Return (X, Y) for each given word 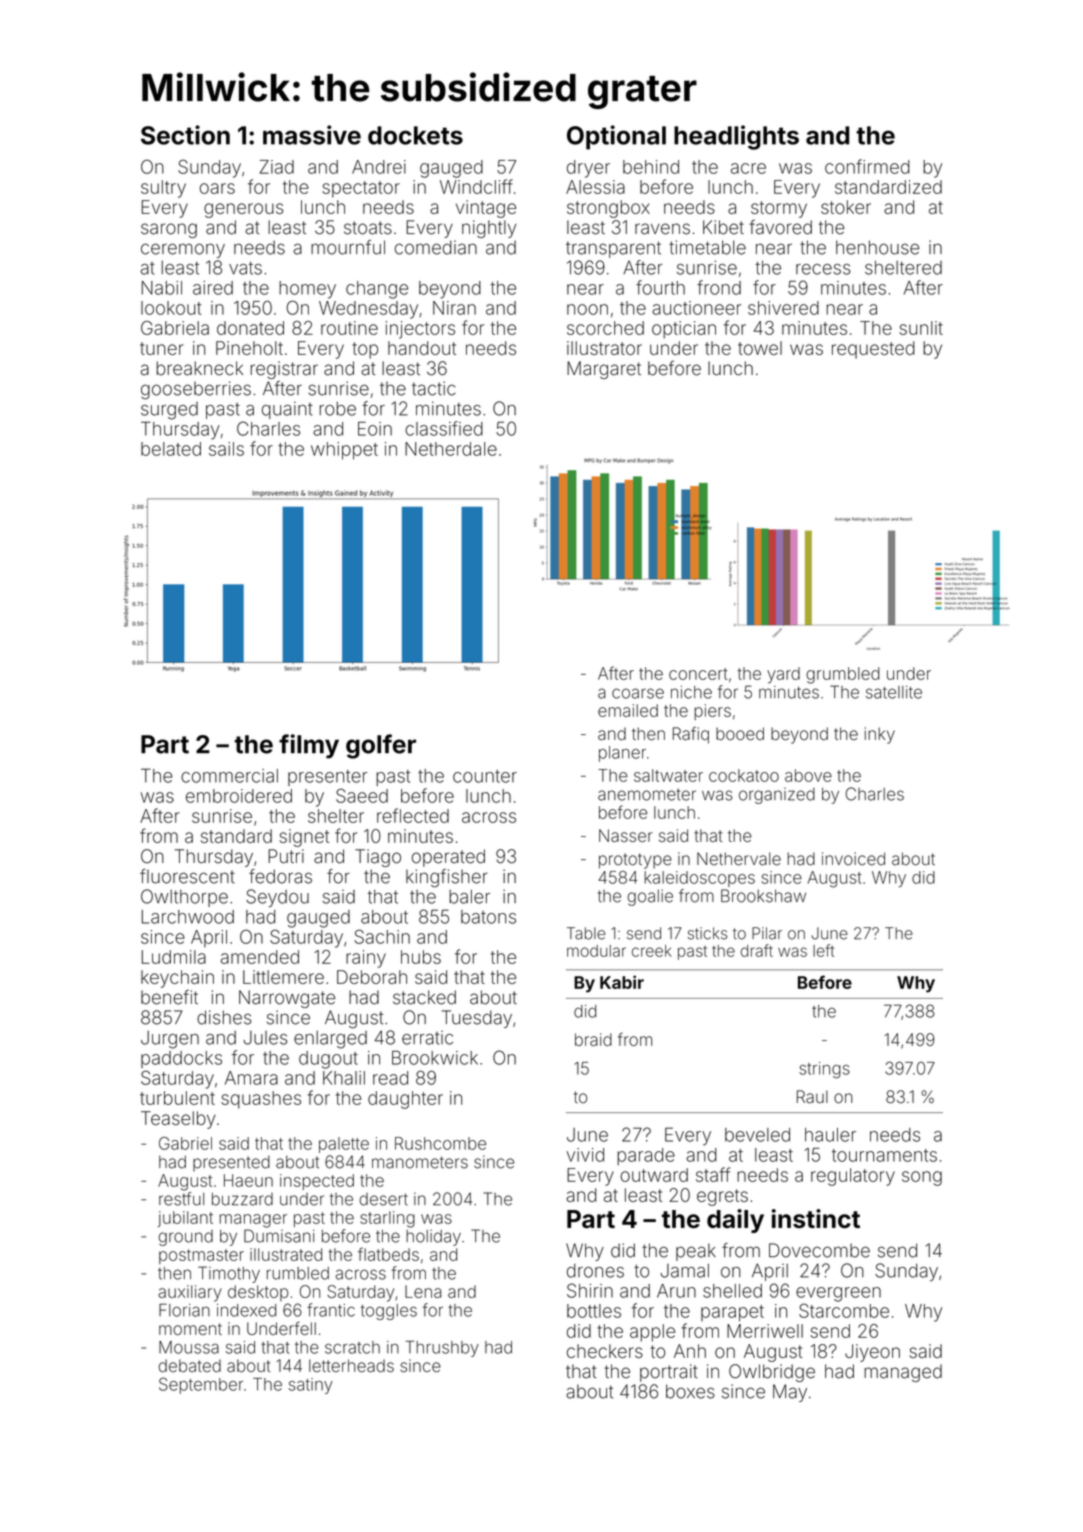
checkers (605, 1351)
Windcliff (476, 186)
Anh (690, 1351)
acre (748, 168)
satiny (311, 1386)
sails (226, 449)
